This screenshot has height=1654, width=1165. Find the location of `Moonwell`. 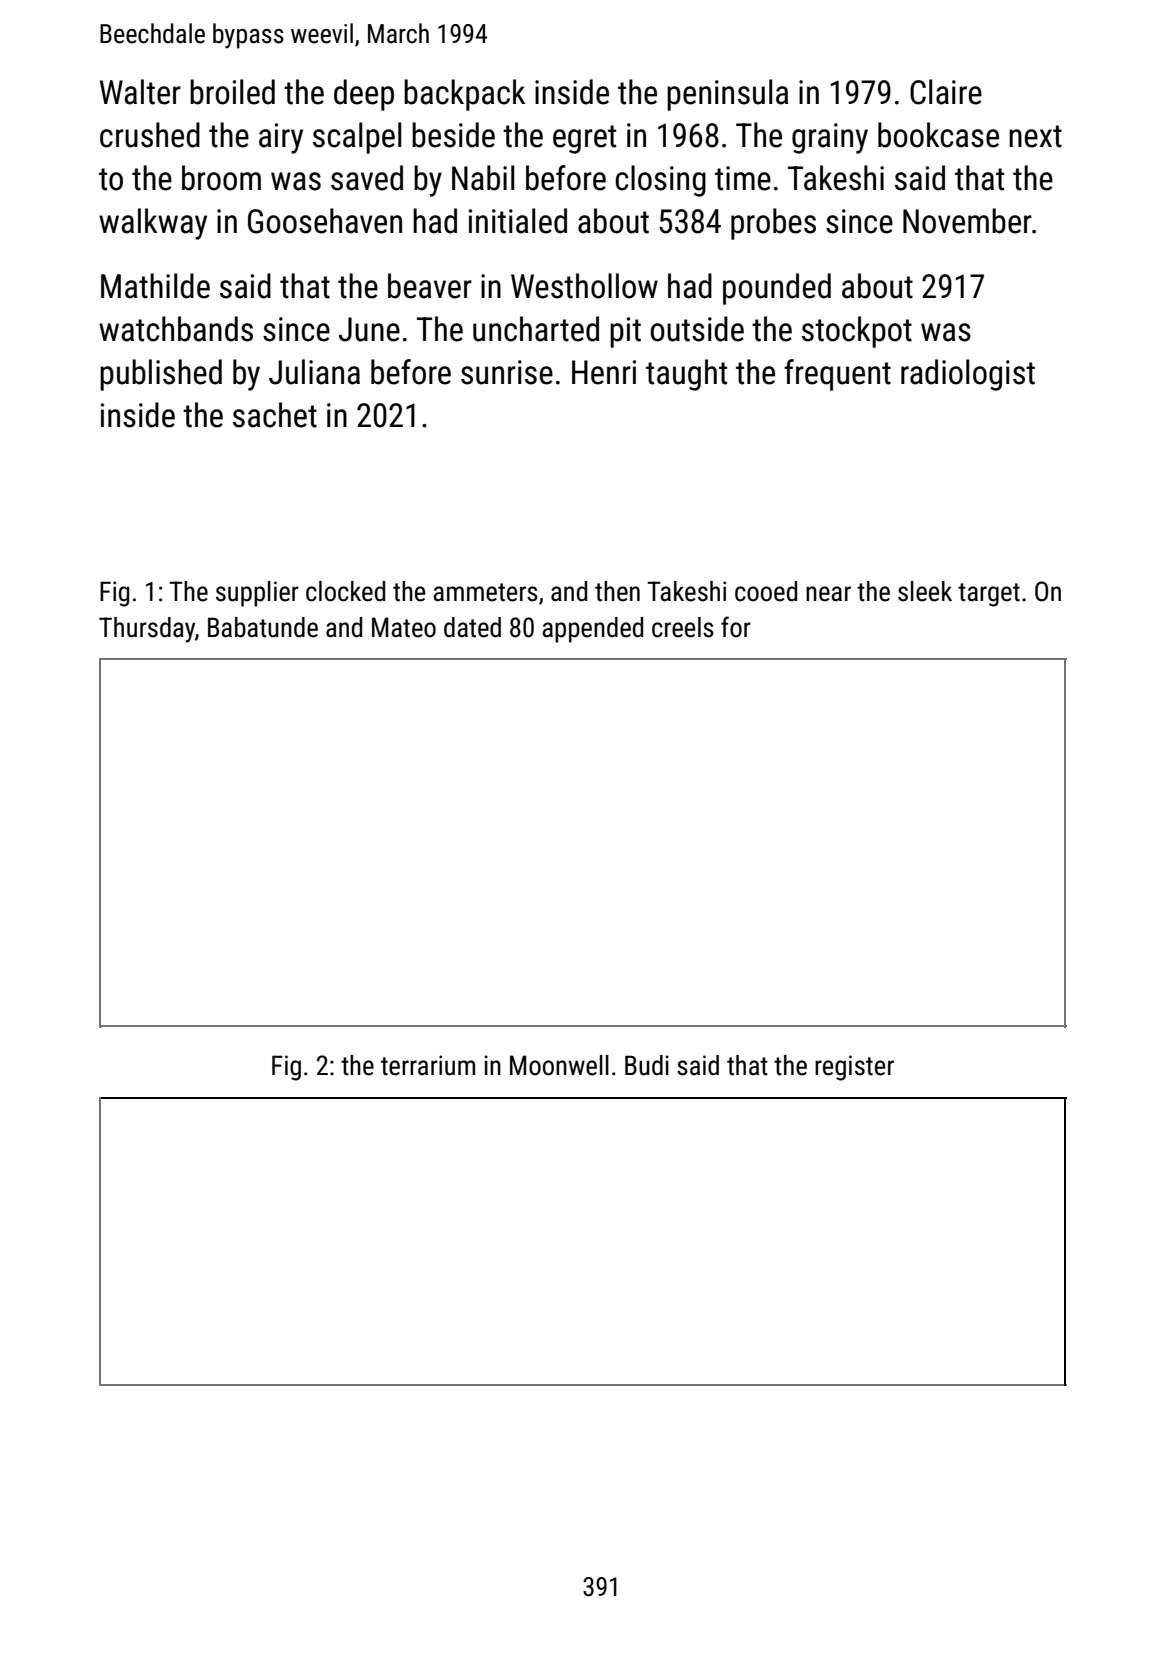

Moonwell is located at coordinates (559, 1065).
